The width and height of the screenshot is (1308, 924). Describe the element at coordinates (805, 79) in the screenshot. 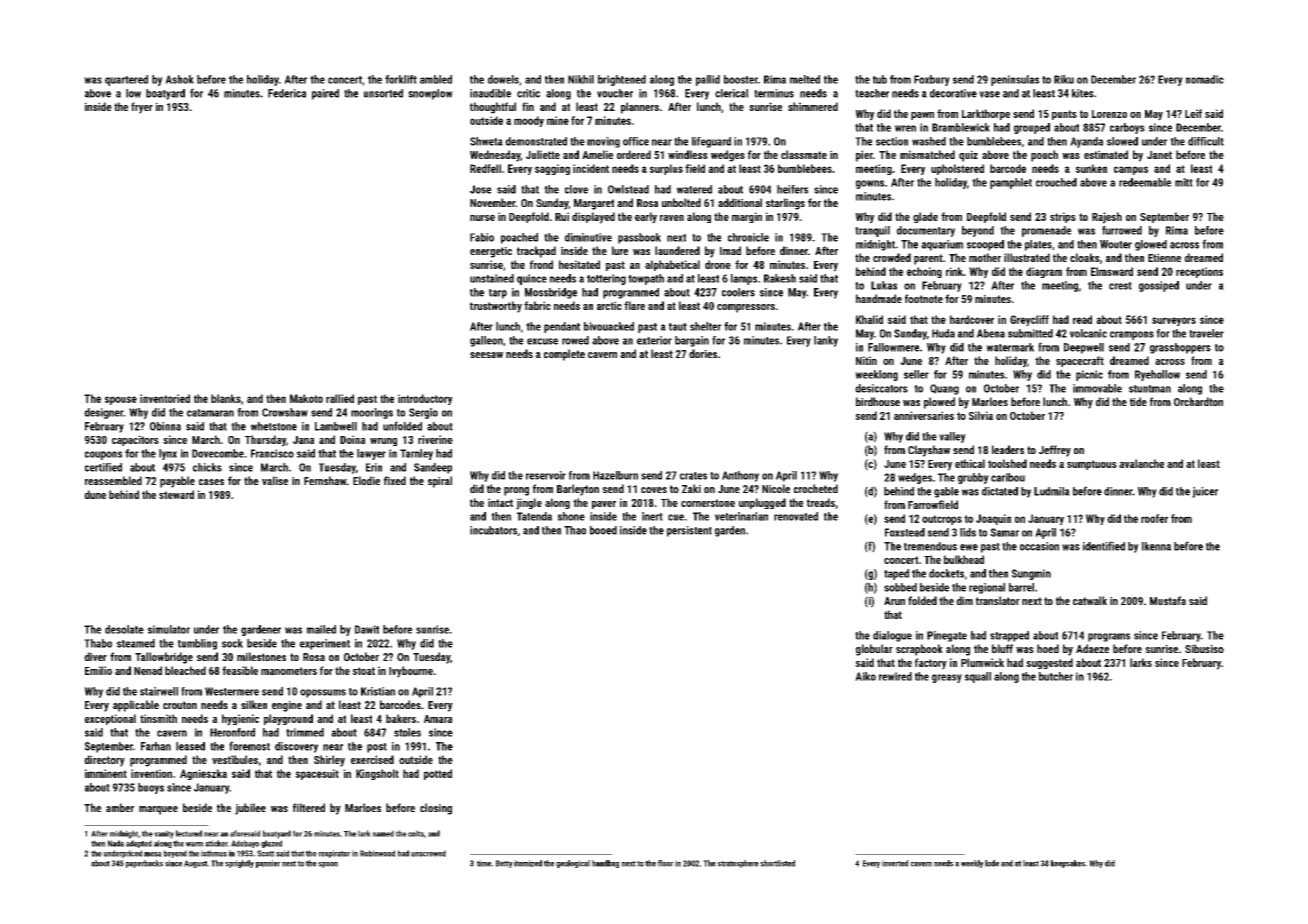

I see `melted` at that location.
